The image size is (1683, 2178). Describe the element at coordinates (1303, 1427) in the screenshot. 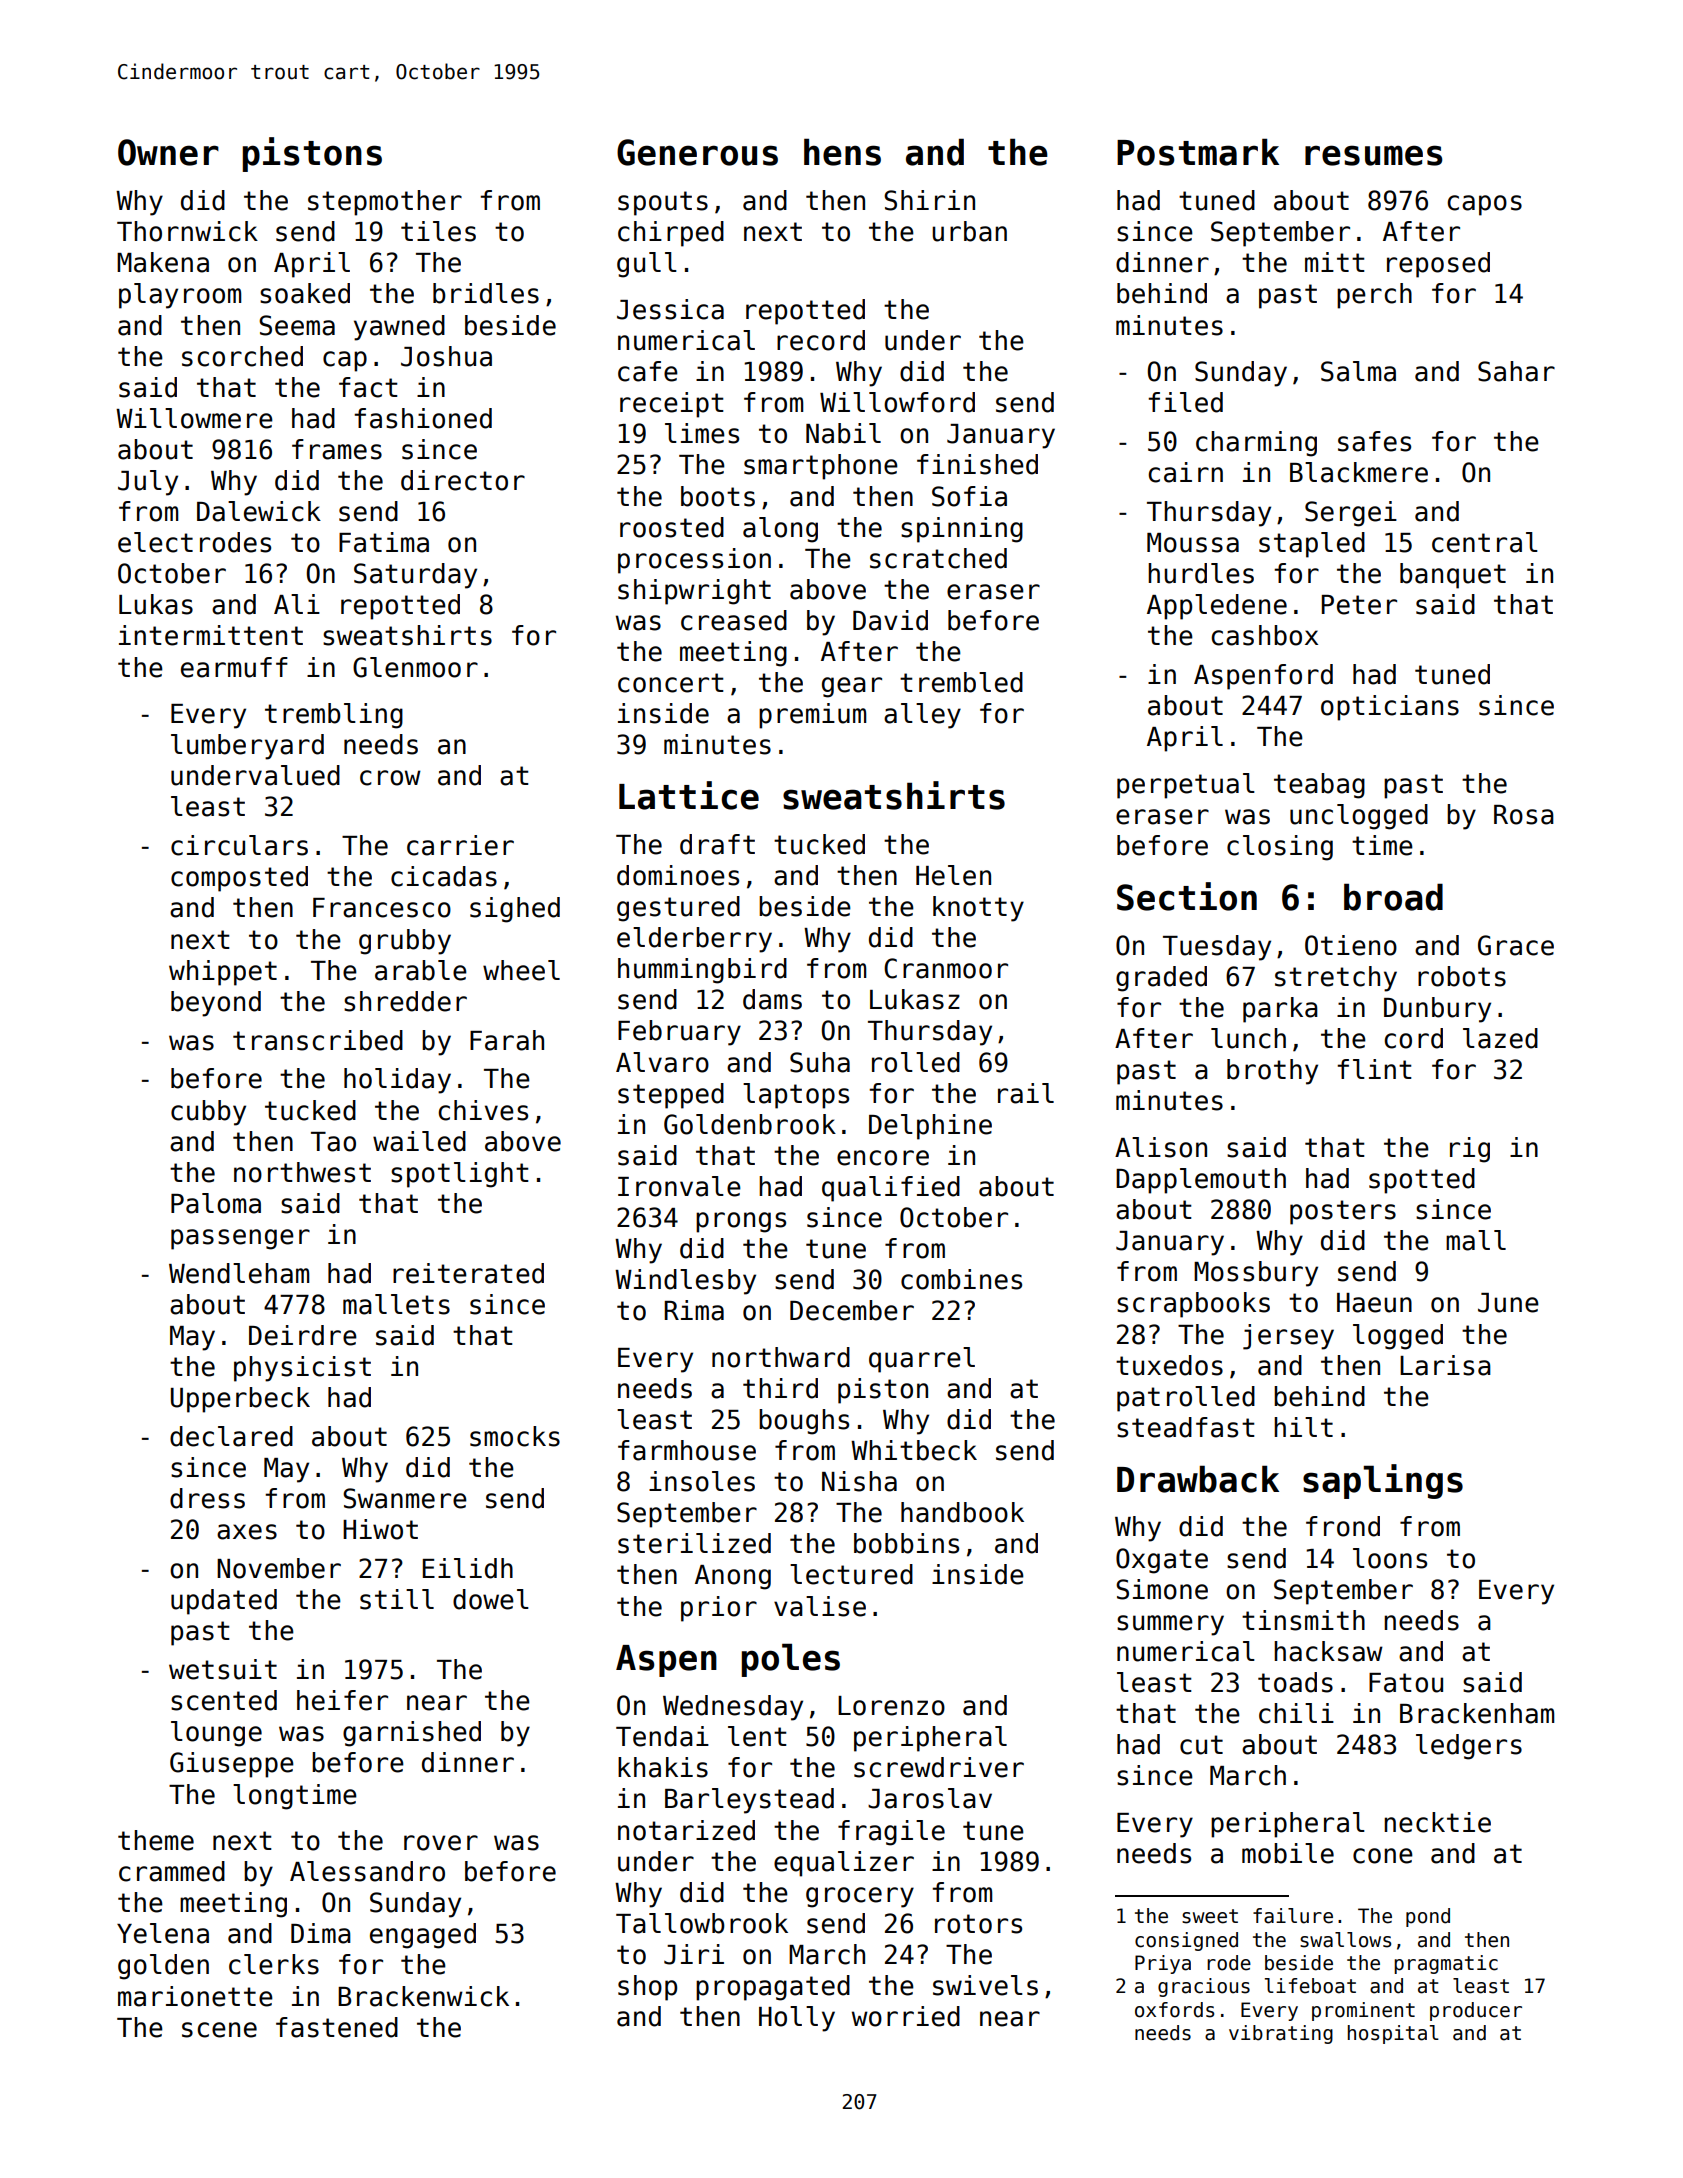

I see `hilt` at that location.
